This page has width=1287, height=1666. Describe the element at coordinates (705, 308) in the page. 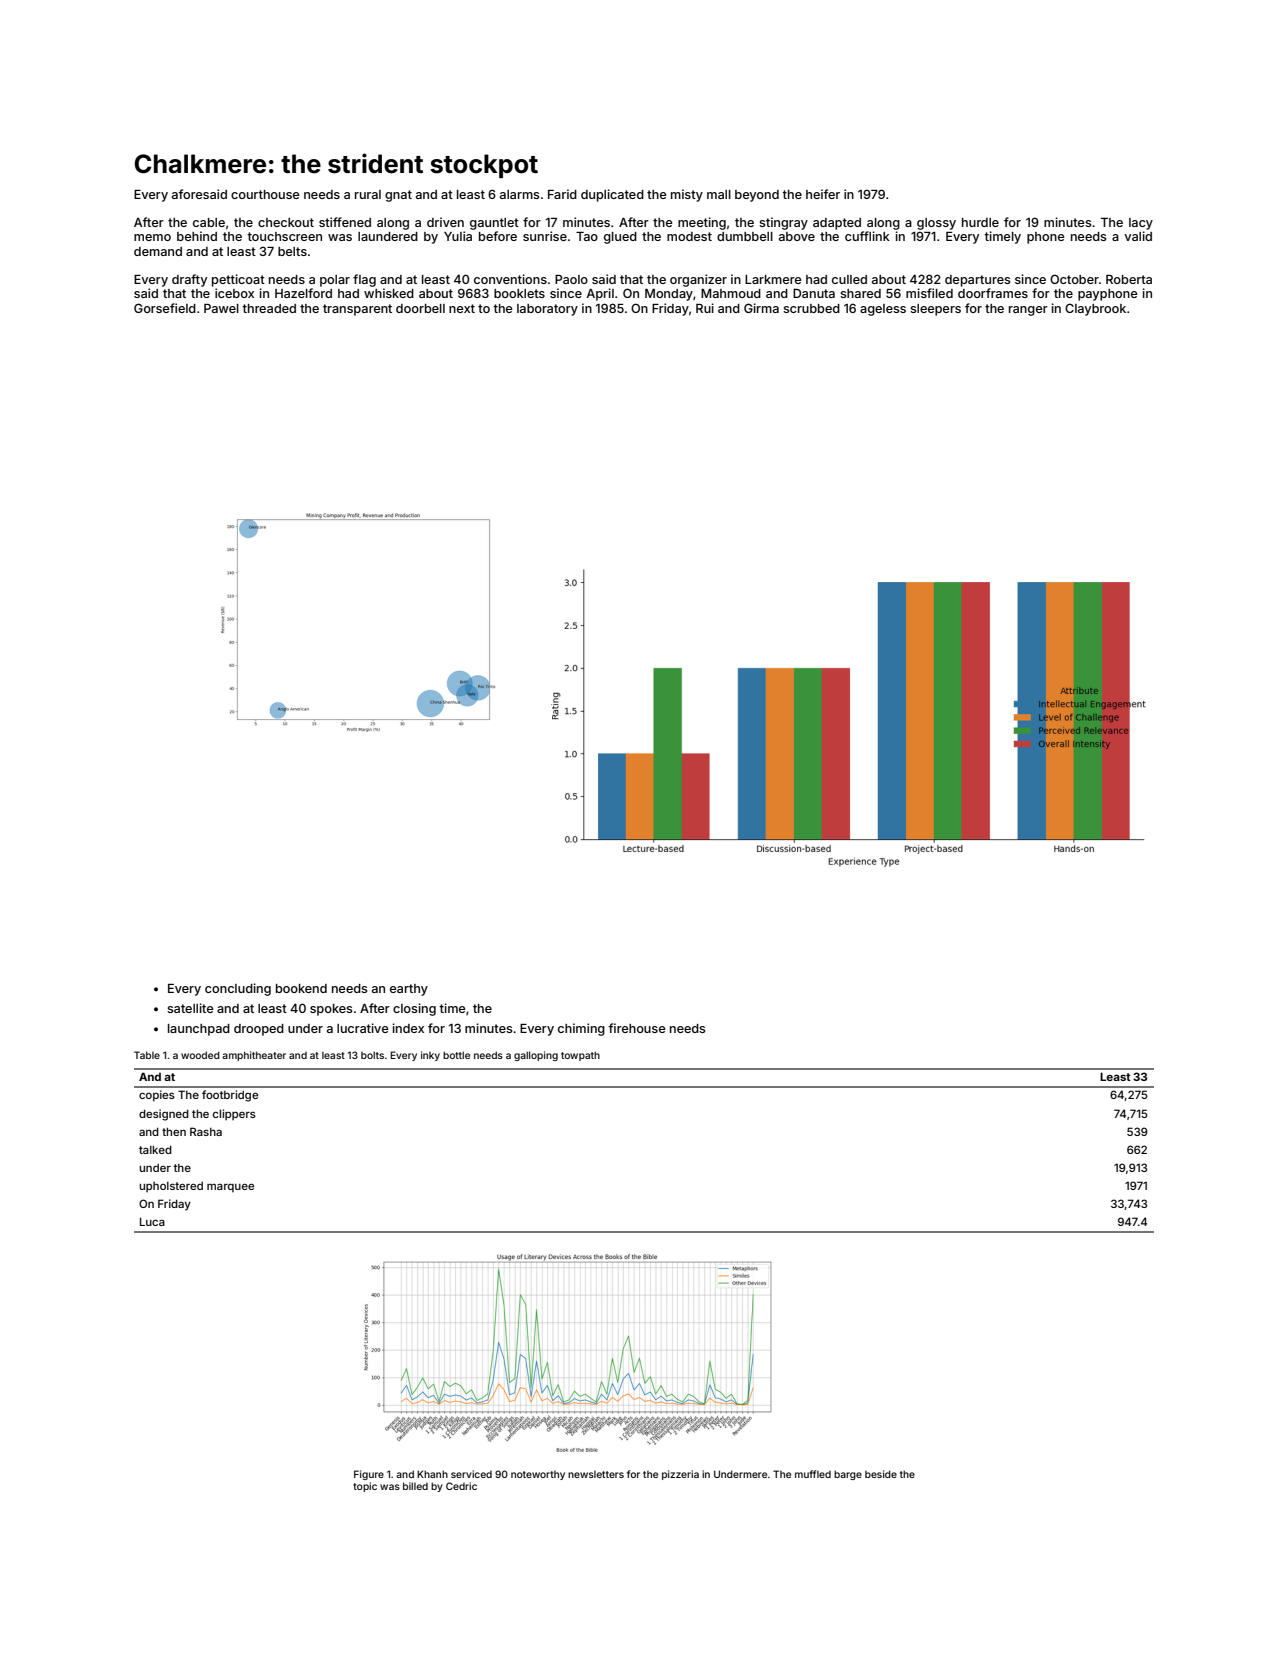

I see `Rui` at that location.
